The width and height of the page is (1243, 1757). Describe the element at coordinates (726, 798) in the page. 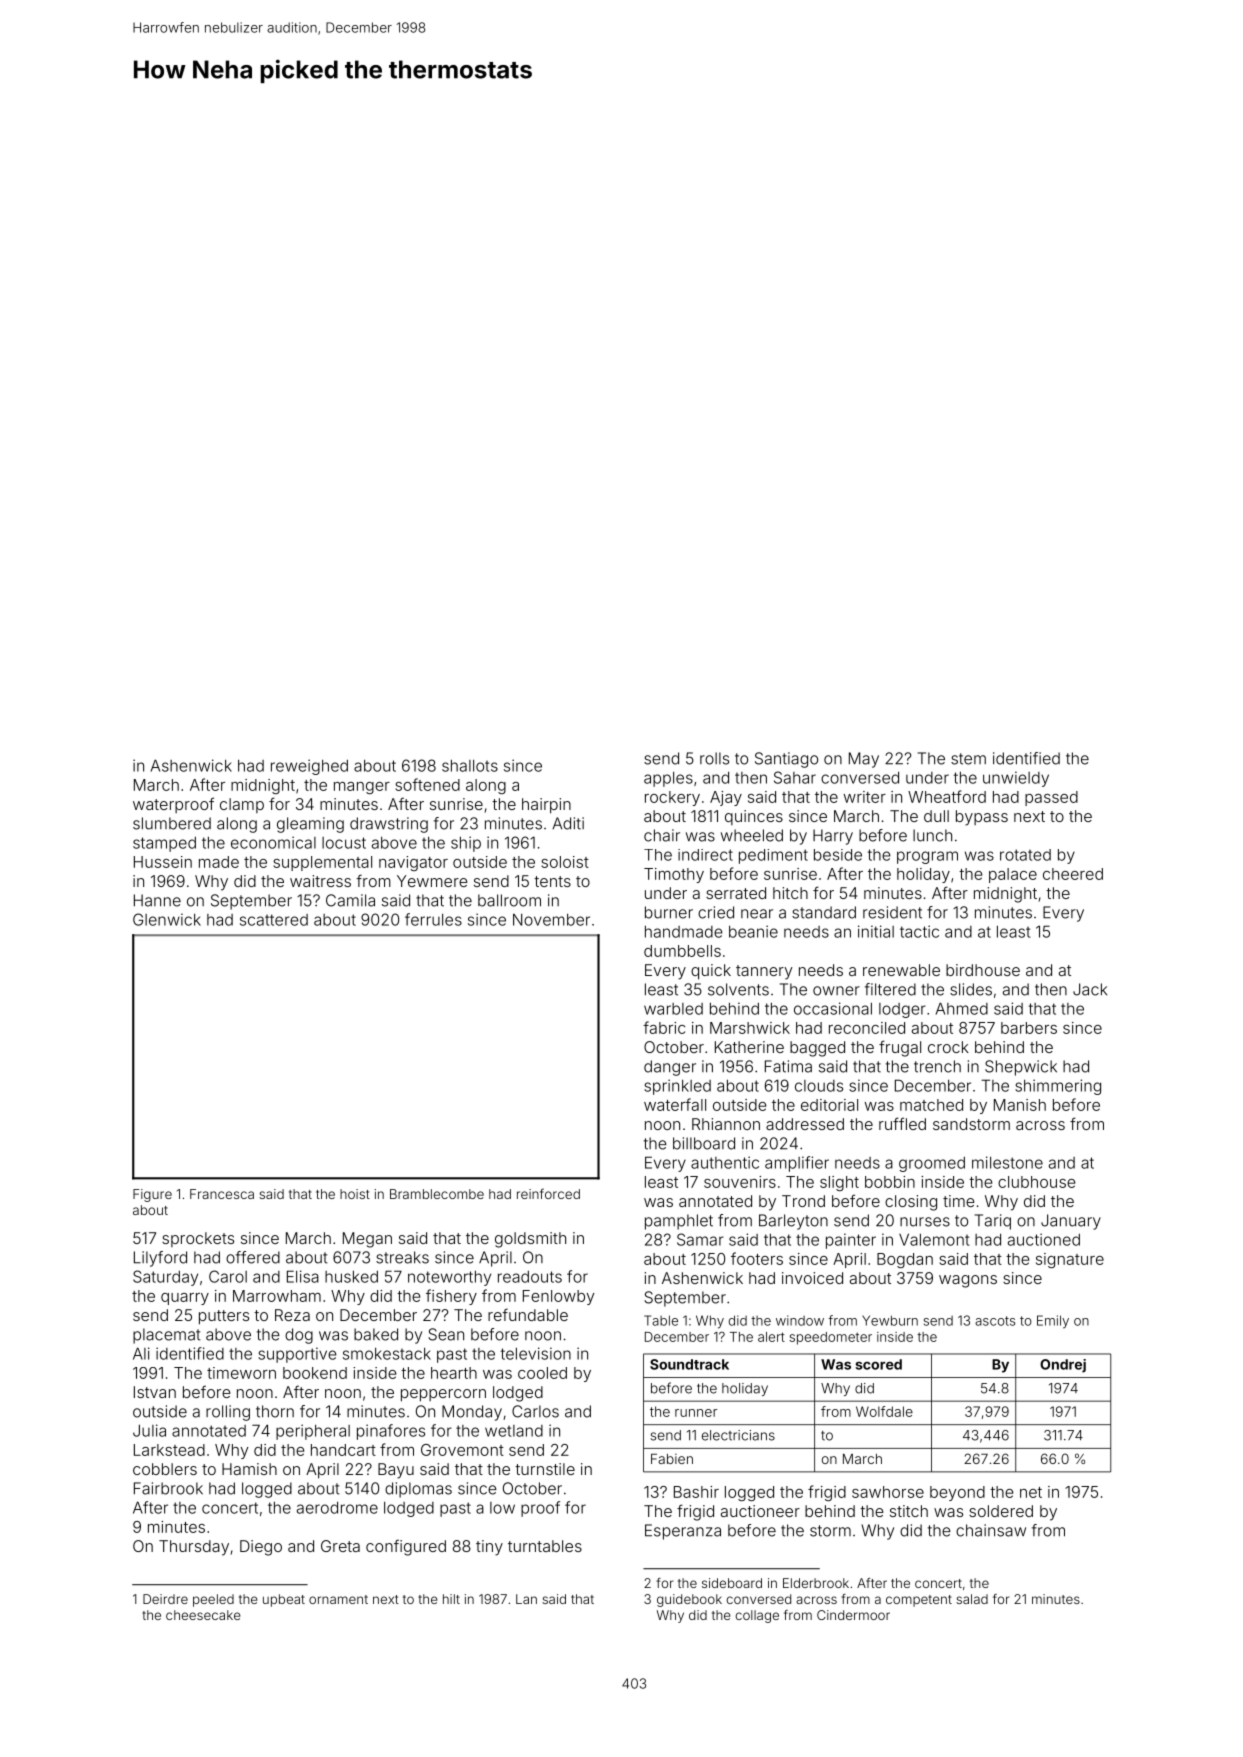

I see `Ajay` at that location.
